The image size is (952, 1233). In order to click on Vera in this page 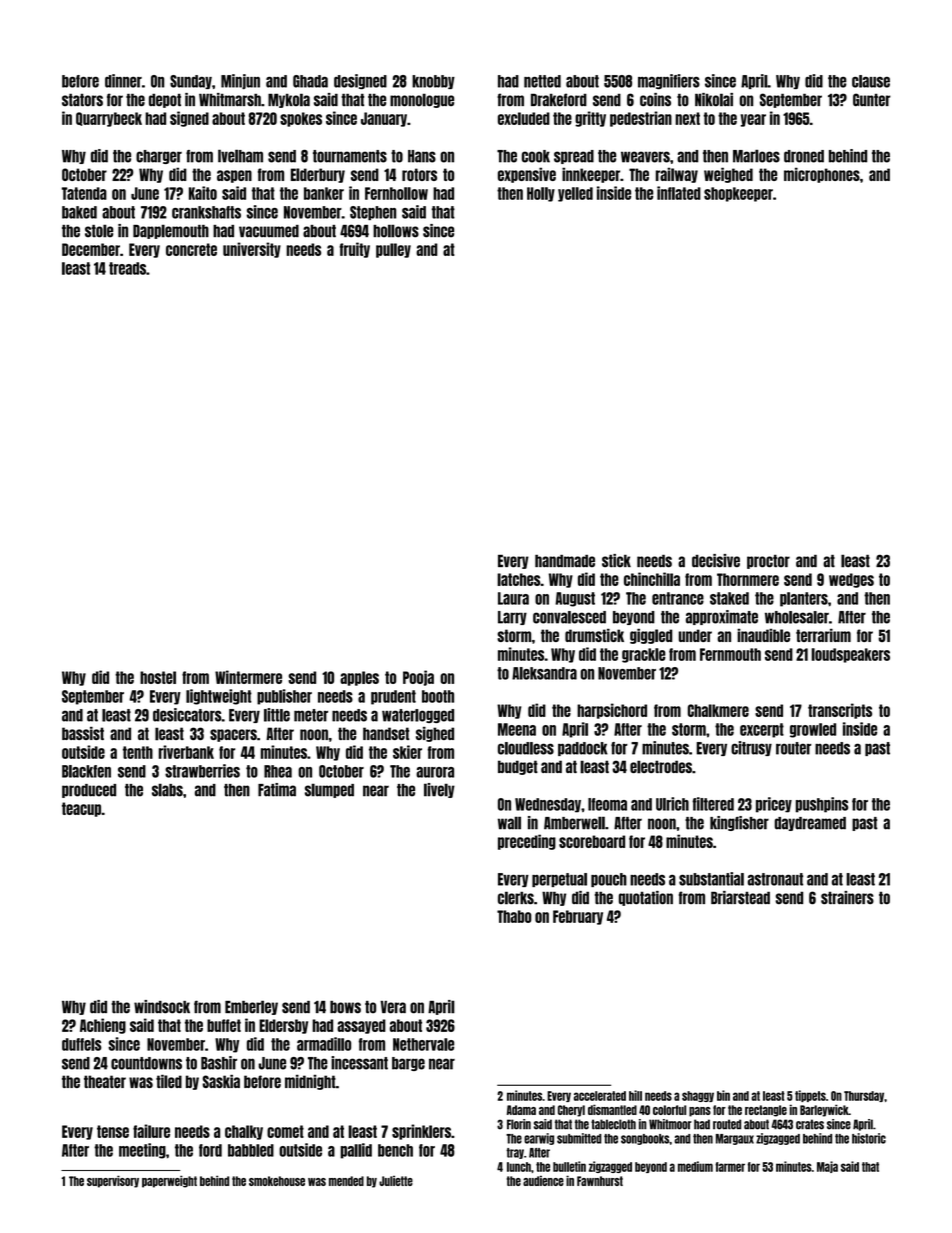, I will do `click(393, 1007)`.
